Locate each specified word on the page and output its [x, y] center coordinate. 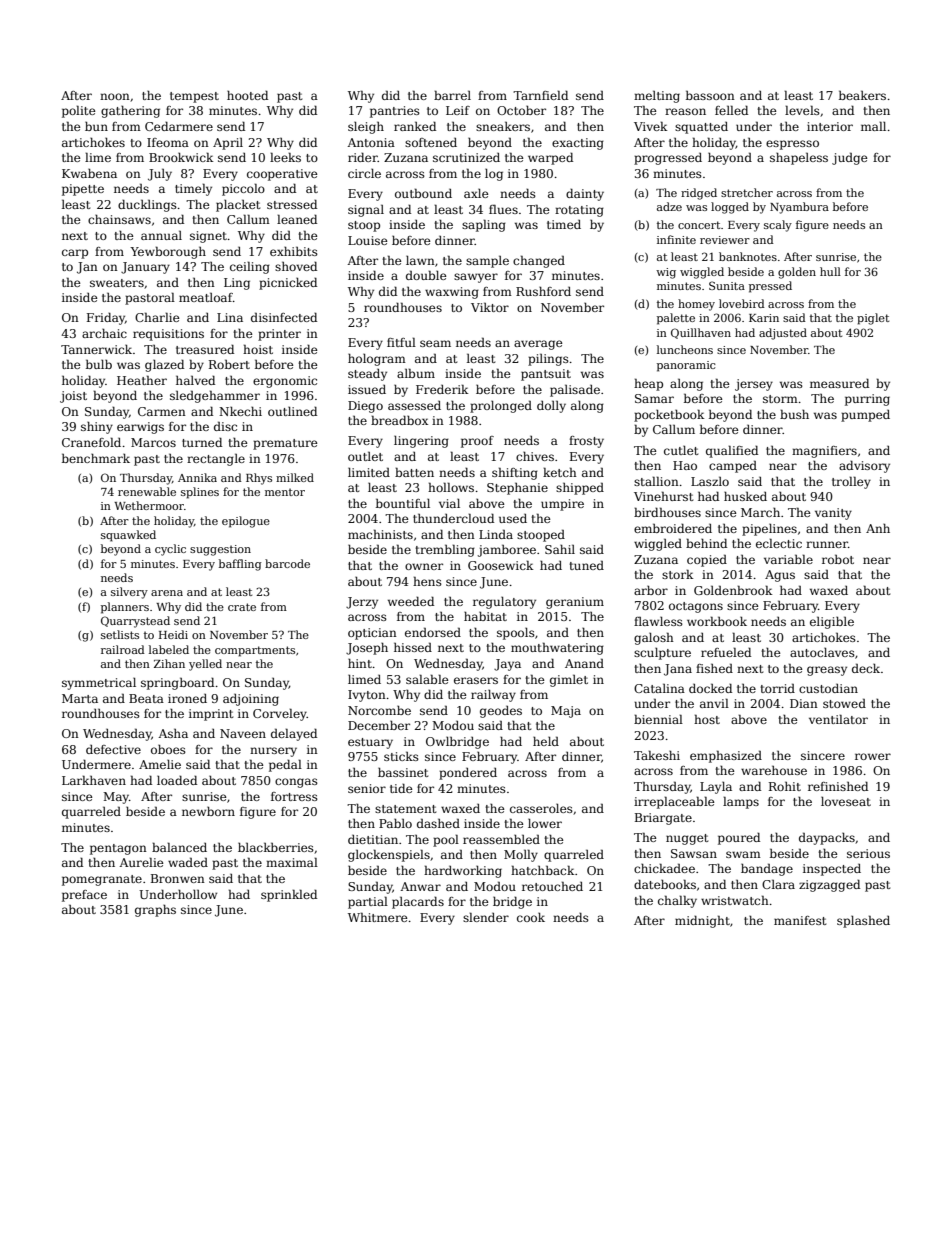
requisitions [168, 335]
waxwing [452, 293]
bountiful [403, 503]
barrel [452, 95]
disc [225, 426]
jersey [754, 385]
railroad [123, 649]
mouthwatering [557, 648]
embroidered [673, 528]
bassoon [710, 95]
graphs [155, 910]
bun [96, 126]
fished [714, 668]
